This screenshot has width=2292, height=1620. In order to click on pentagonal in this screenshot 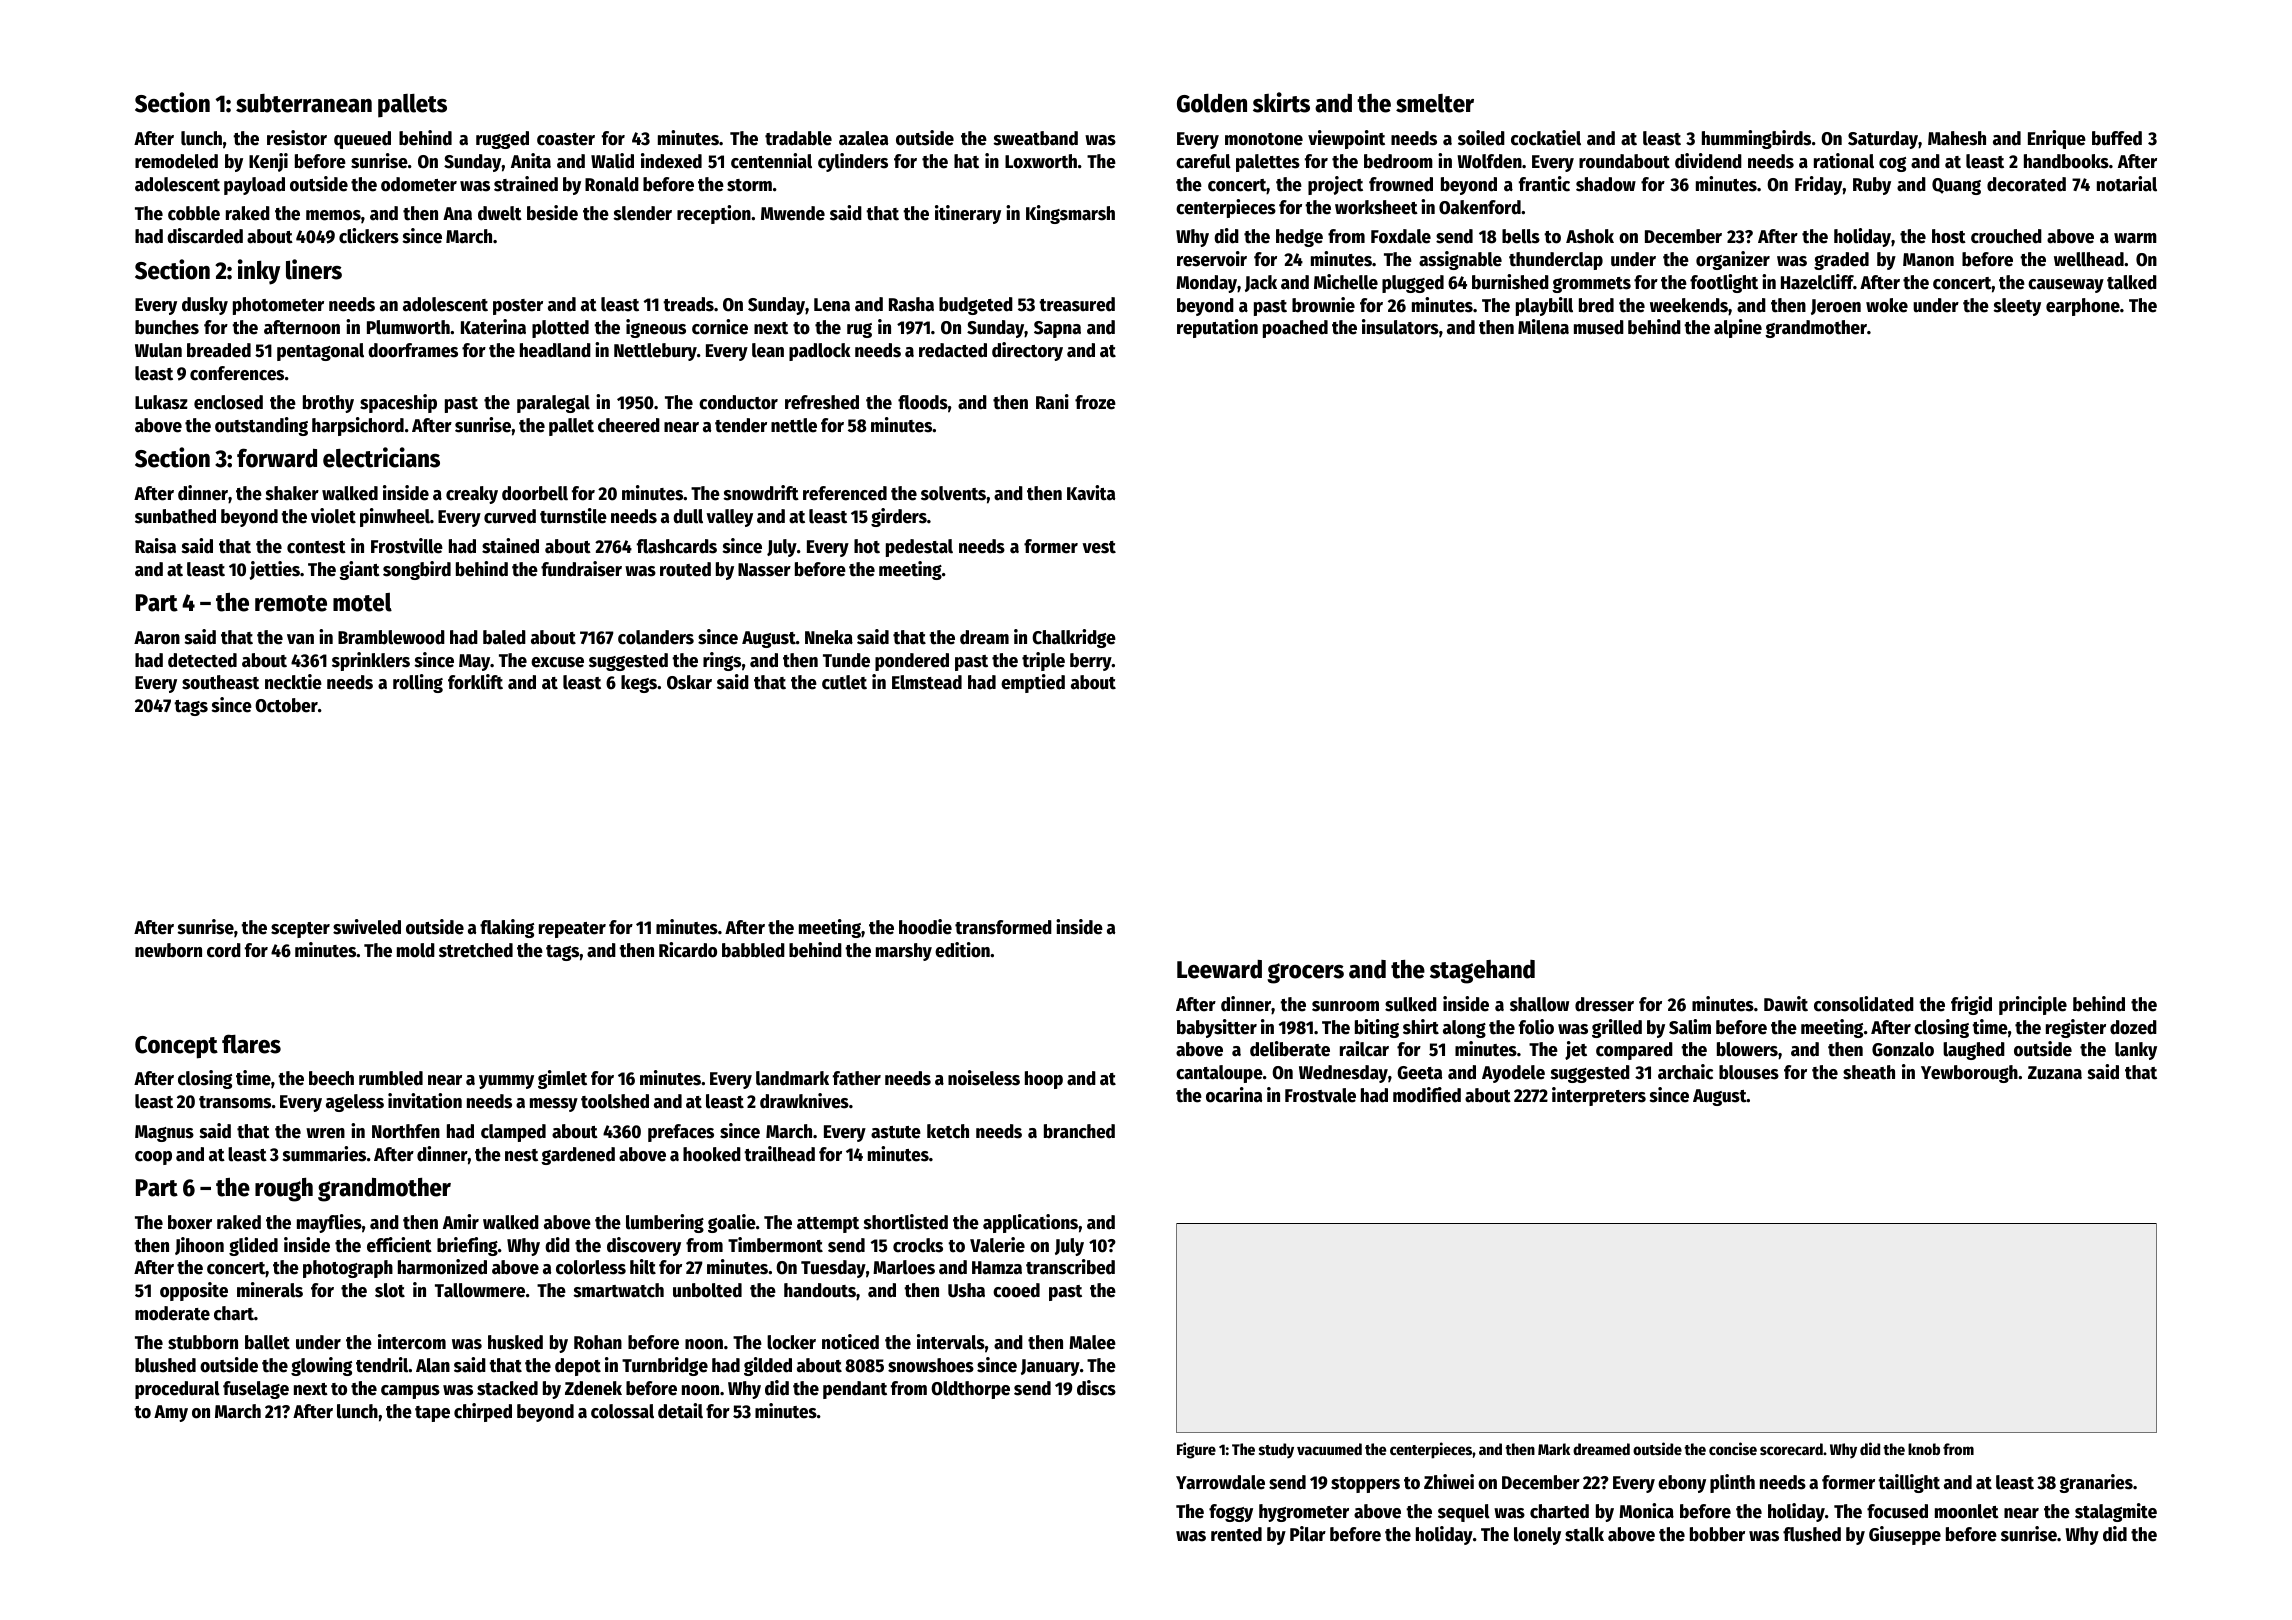, I will do `click(320, 352)`.
